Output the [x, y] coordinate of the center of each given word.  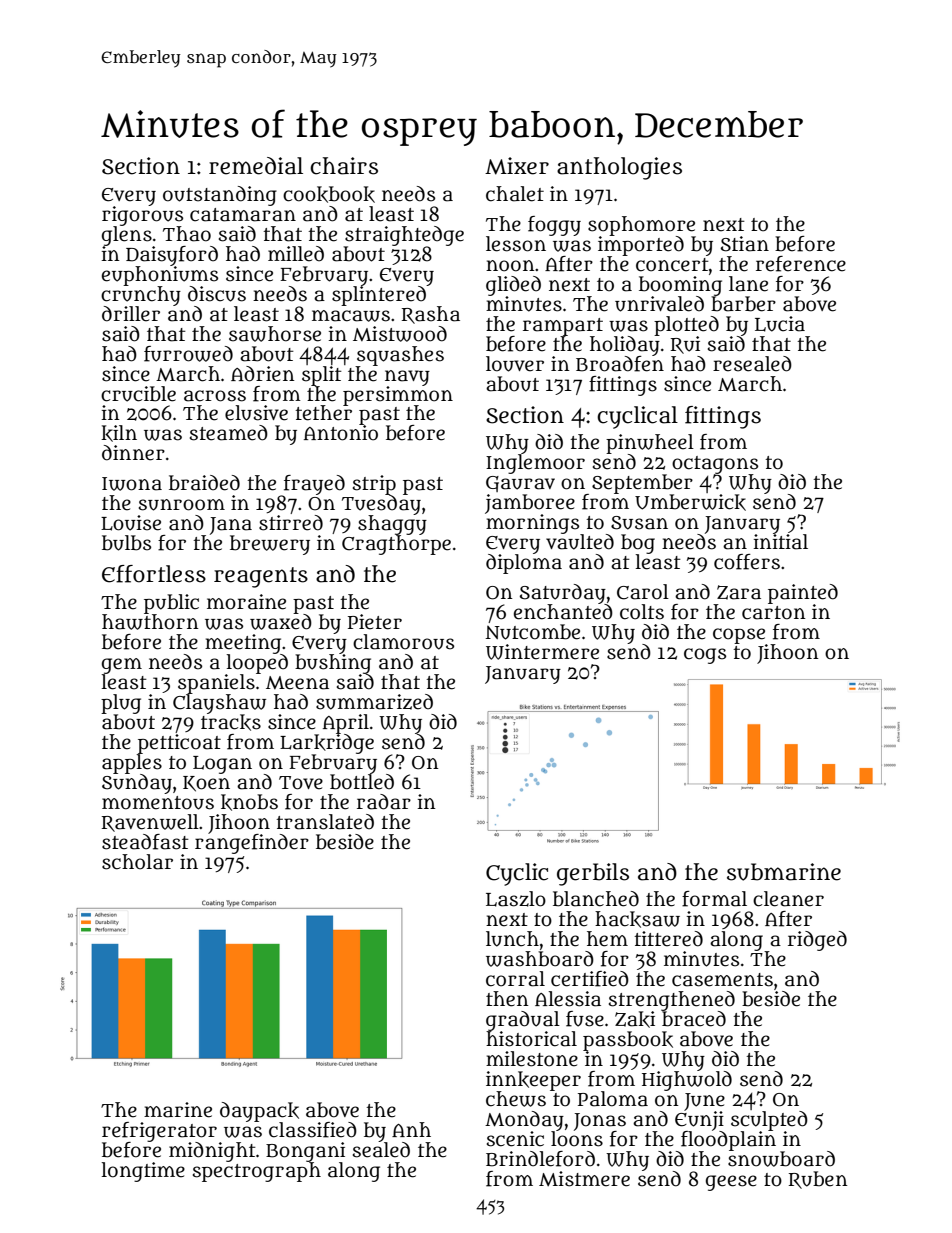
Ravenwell [150, 823]
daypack [259, 1112]
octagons [715, 465]
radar [384, 802]
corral [515, 979]
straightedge [404, 236]
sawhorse [275, 334]
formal [714, 899]
